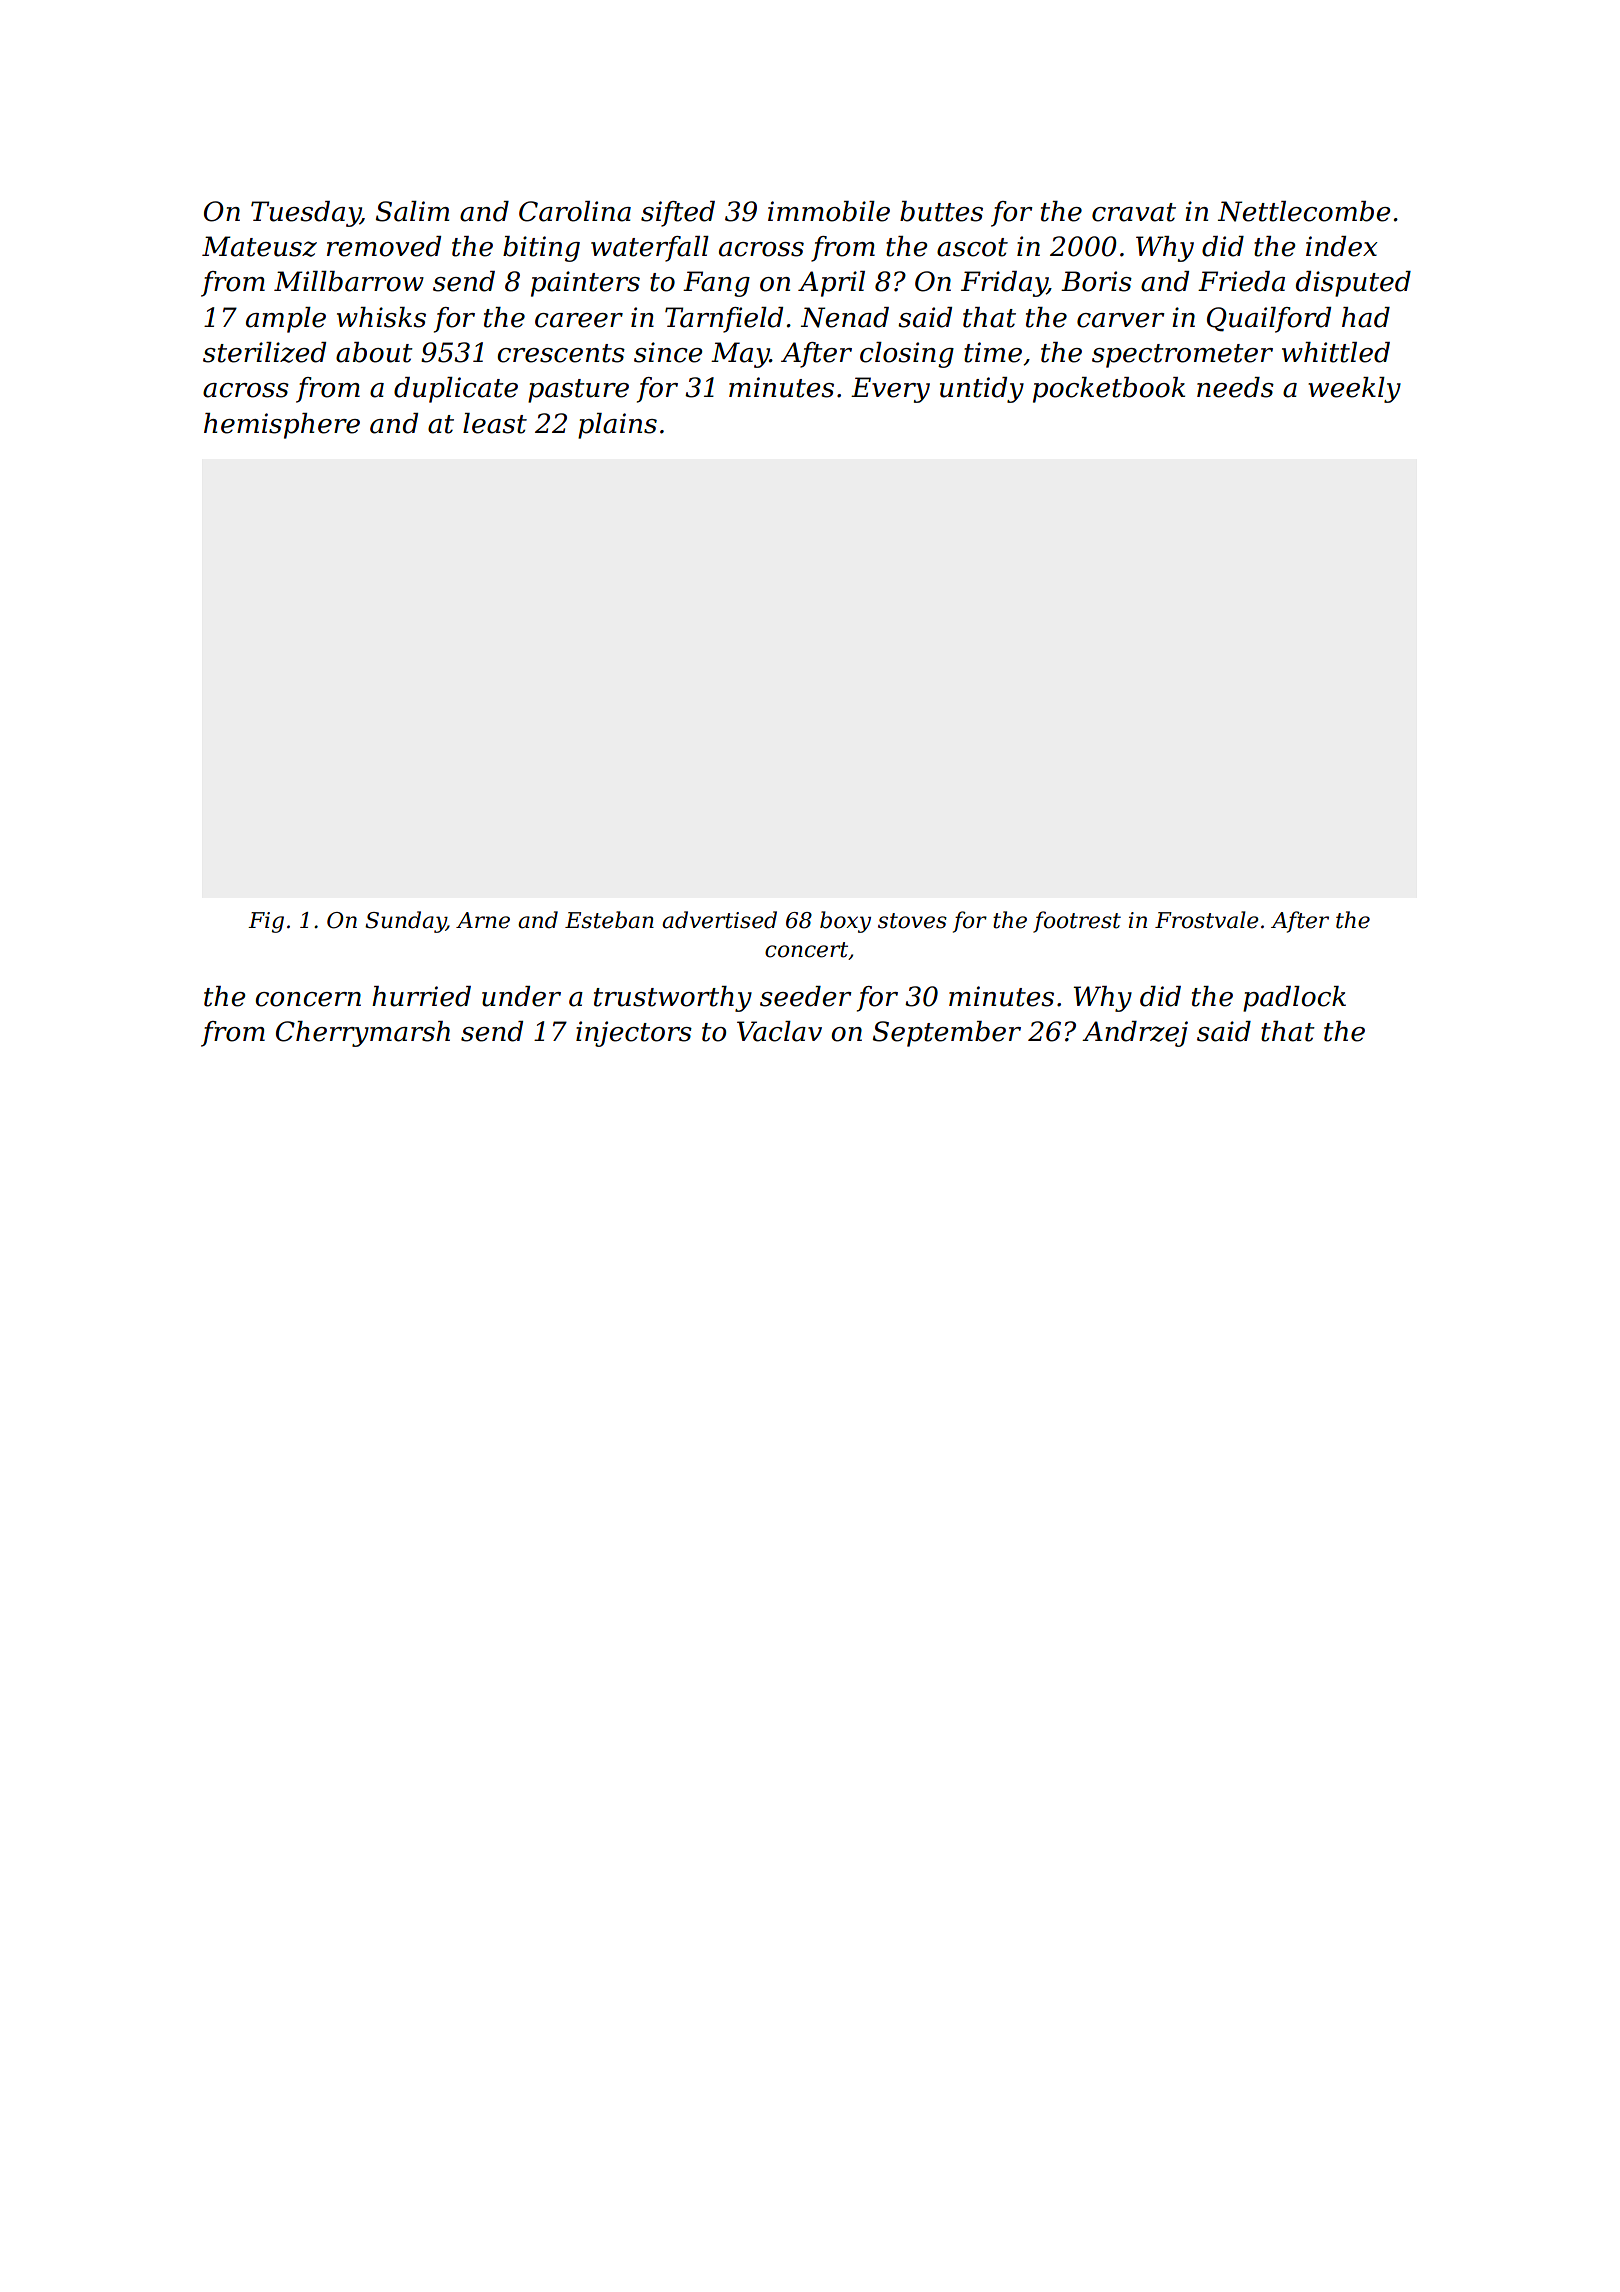 This screenshot has height=2292, width=1620. What do you see at coordinates (806, 996) in the screenshot?
I see `seeder` at bounding box center [806, 996].
